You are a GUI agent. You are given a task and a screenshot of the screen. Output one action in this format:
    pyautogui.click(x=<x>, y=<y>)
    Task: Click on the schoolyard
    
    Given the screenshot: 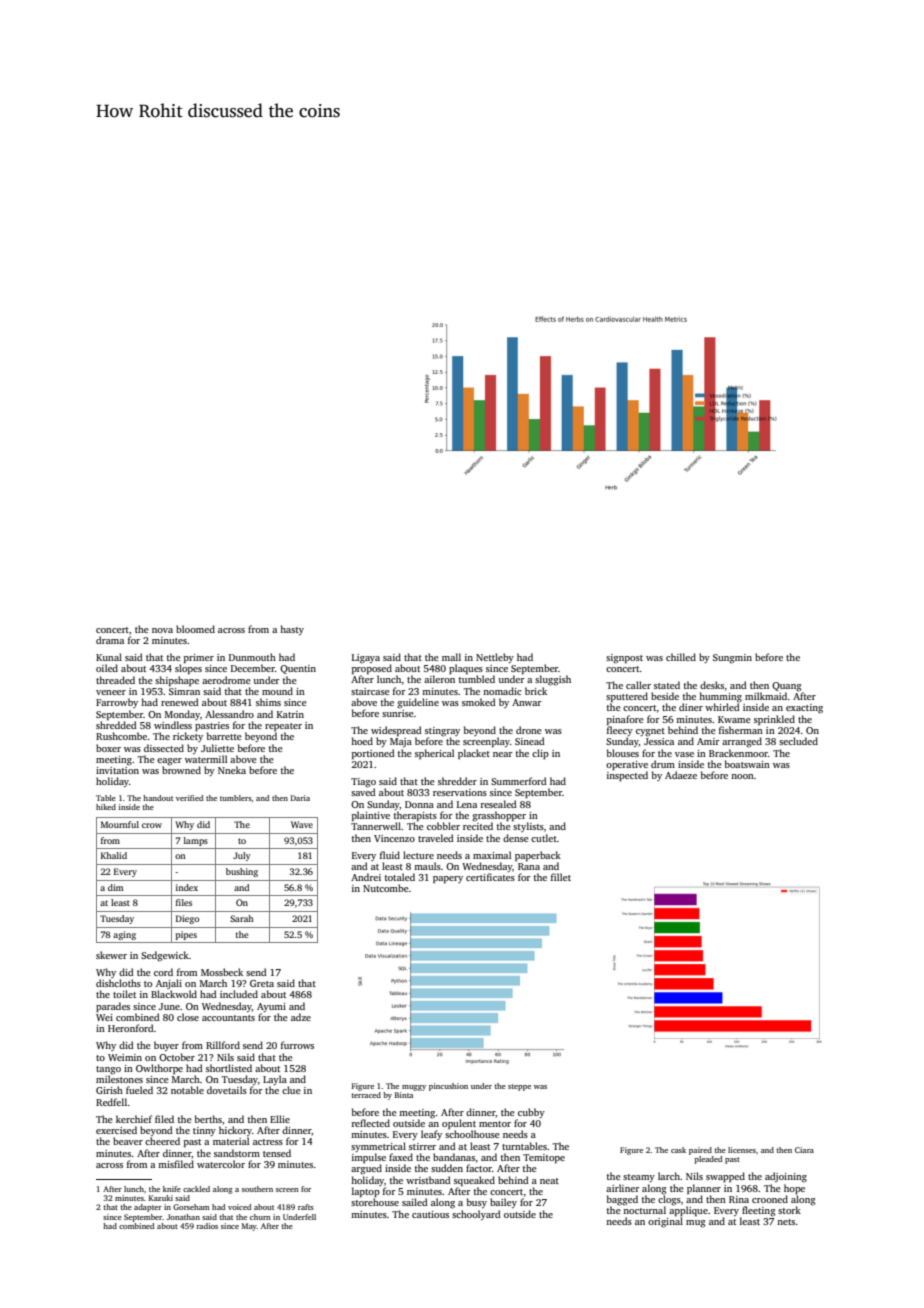 What is the action you would take?
    pyautogui.click(x=476, y=1215)
